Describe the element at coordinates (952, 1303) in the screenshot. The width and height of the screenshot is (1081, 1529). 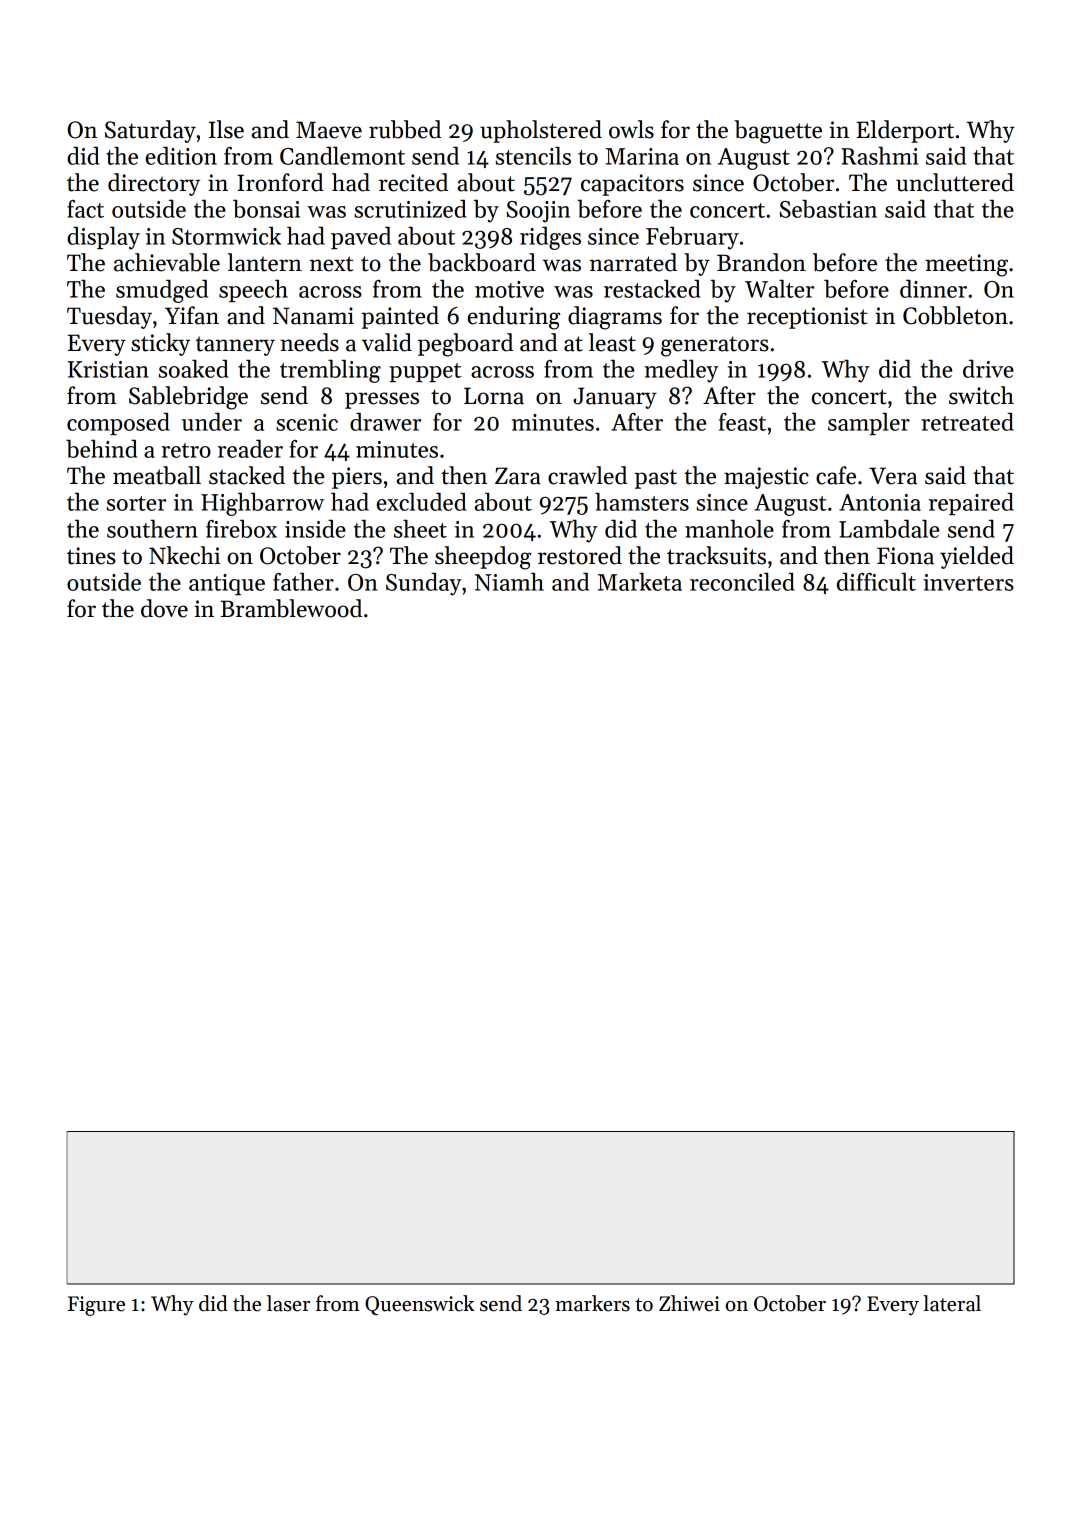
I see `lateral` at that location.
